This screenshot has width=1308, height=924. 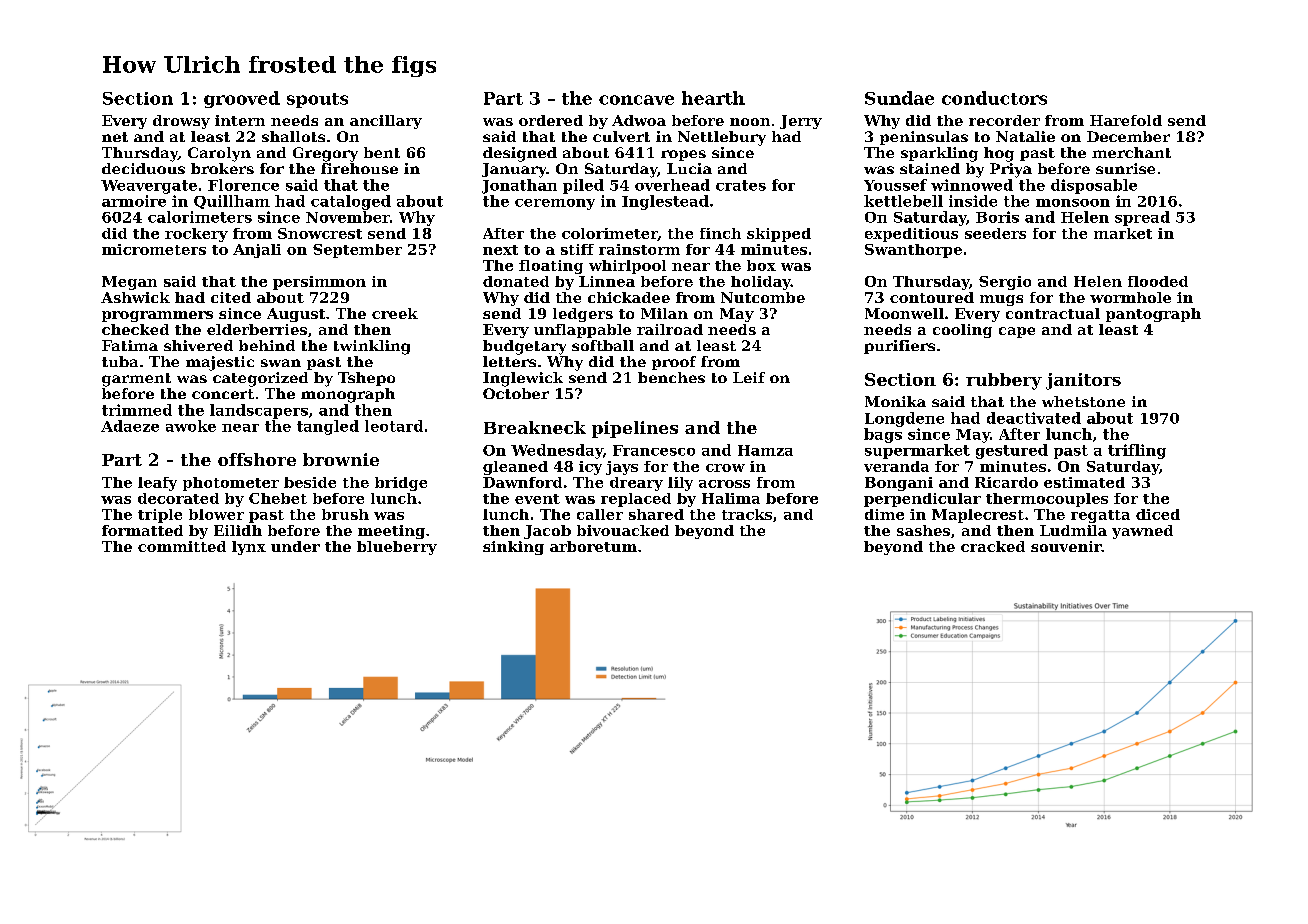 I want to click on cited, so click(x=231, y=297).
